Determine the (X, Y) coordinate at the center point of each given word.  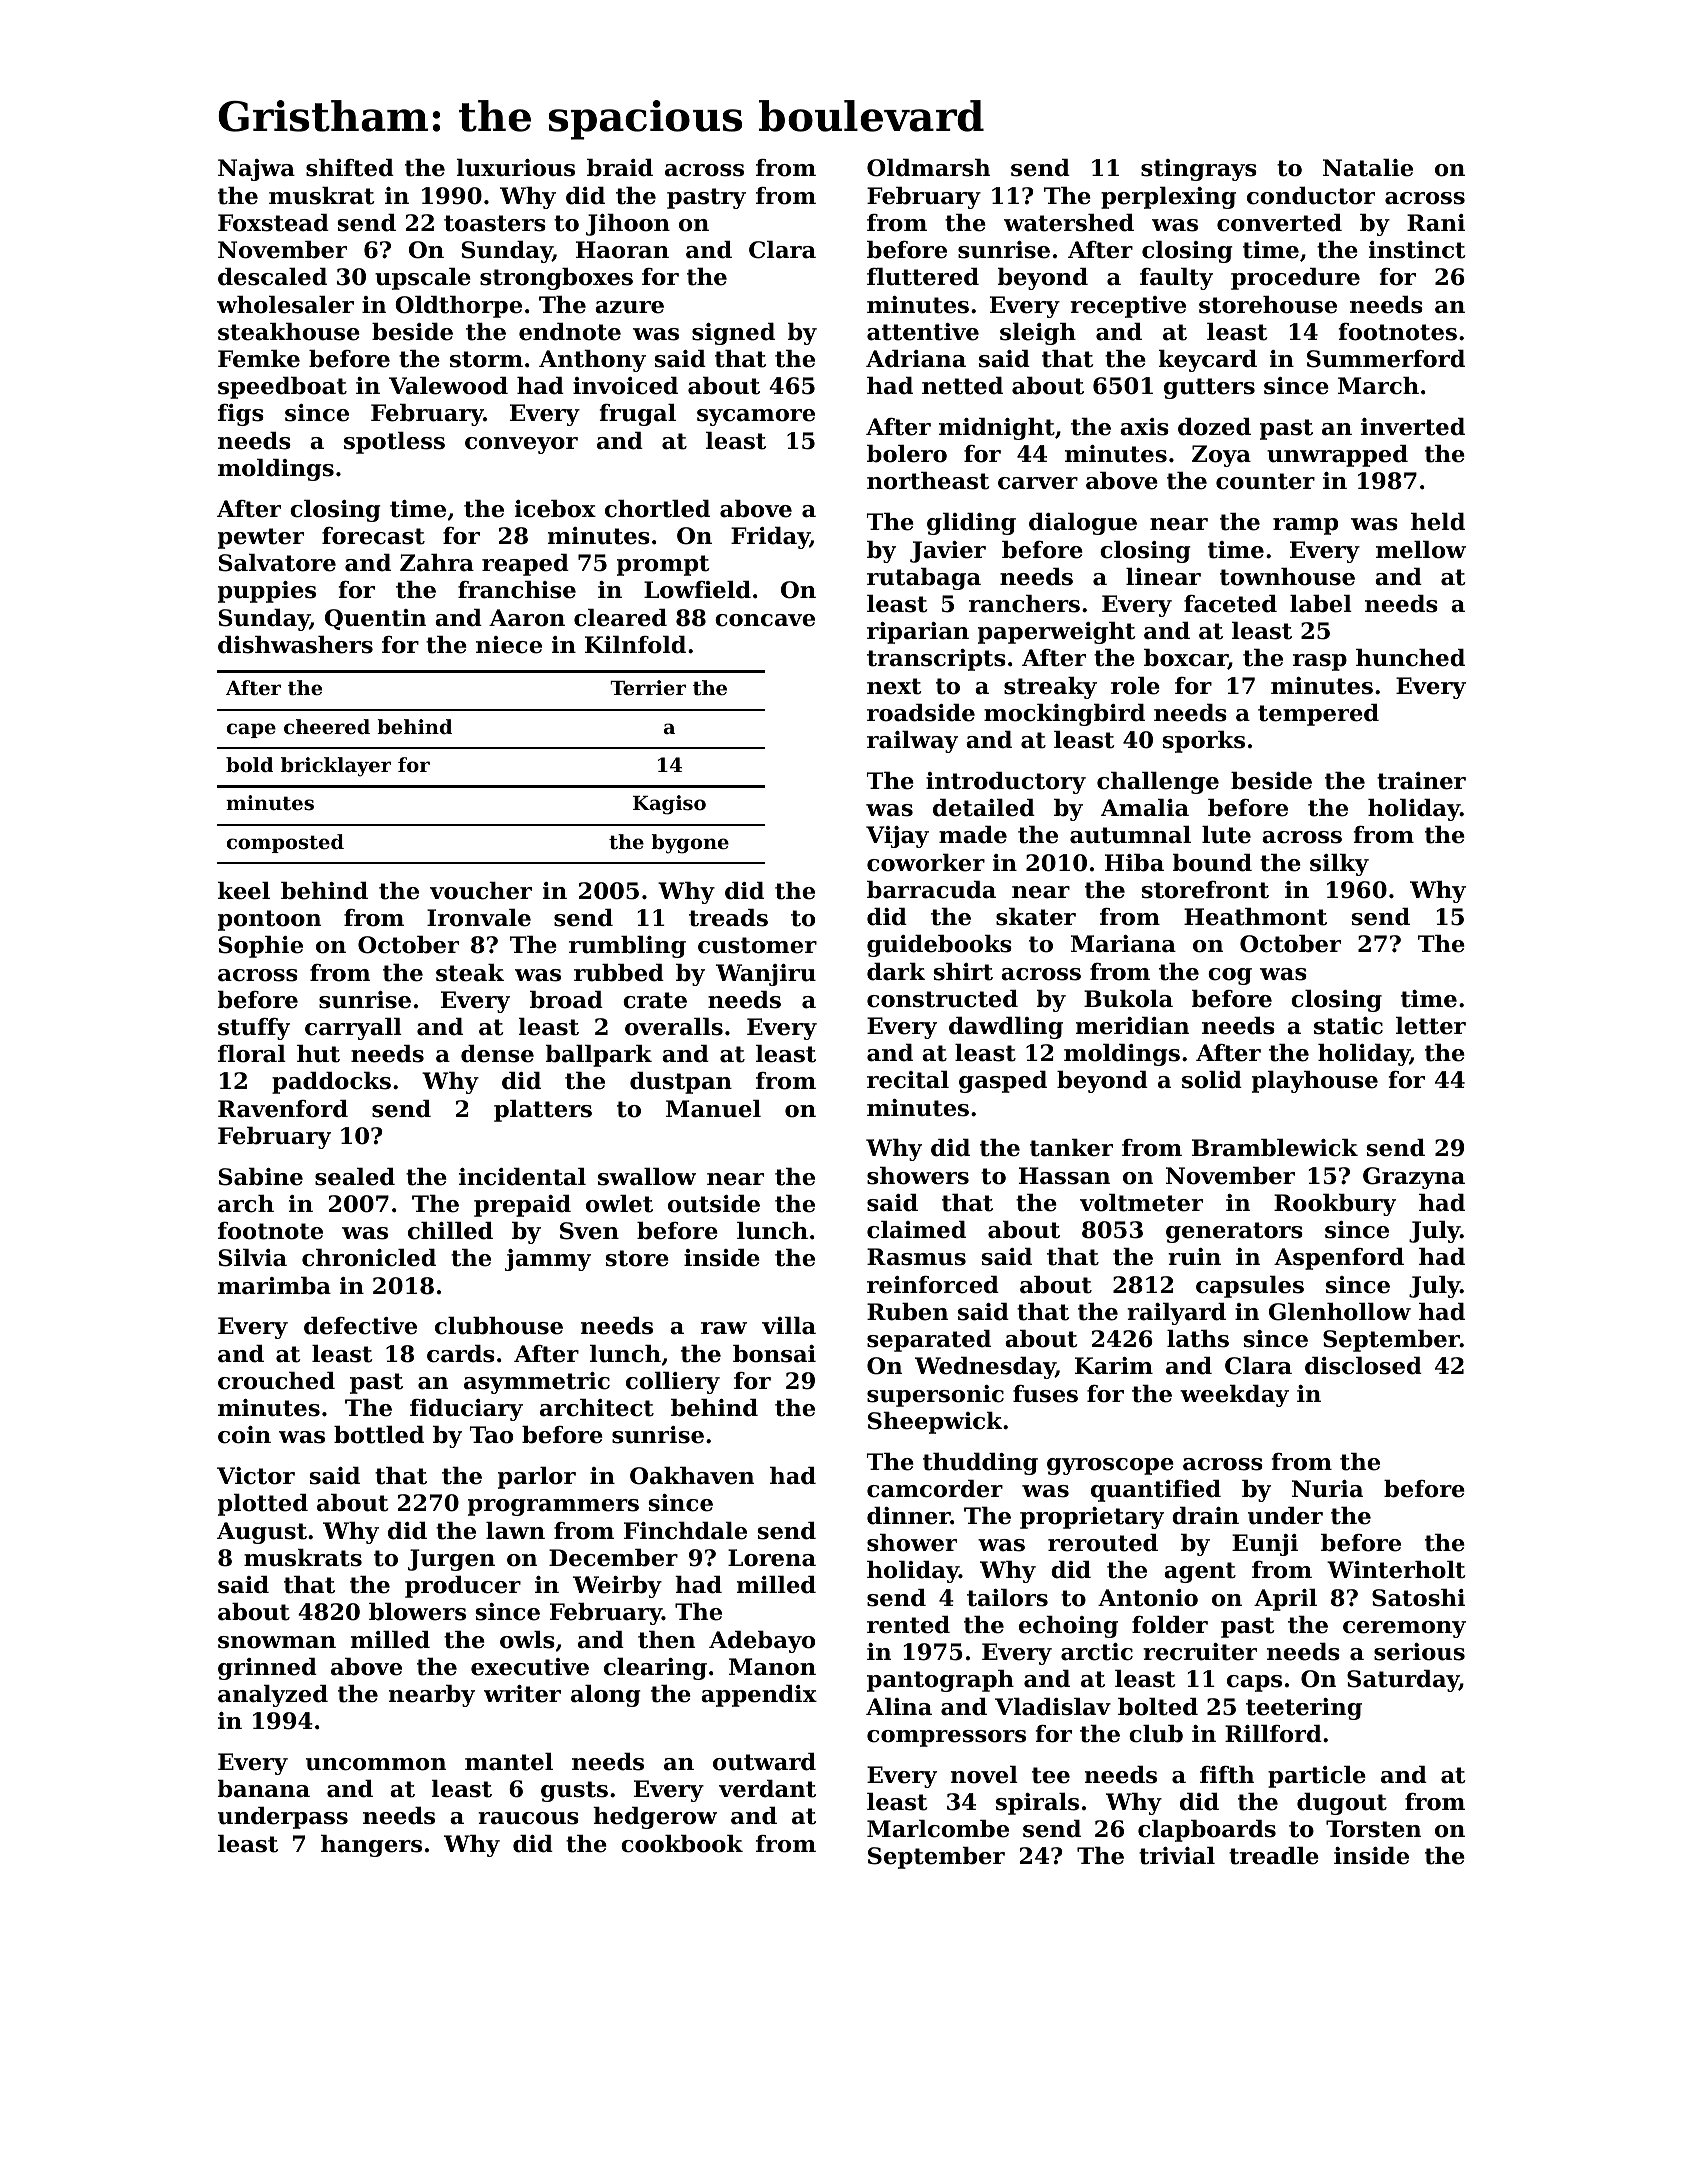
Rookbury (1335, 1205)
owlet (619, 1204)
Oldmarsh (928, 168)
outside (714, 1204)
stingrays (1199, 170)
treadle (1274, 1856)
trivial (1177, 1856)
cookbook (682, 1844)
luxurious (516, 168)
